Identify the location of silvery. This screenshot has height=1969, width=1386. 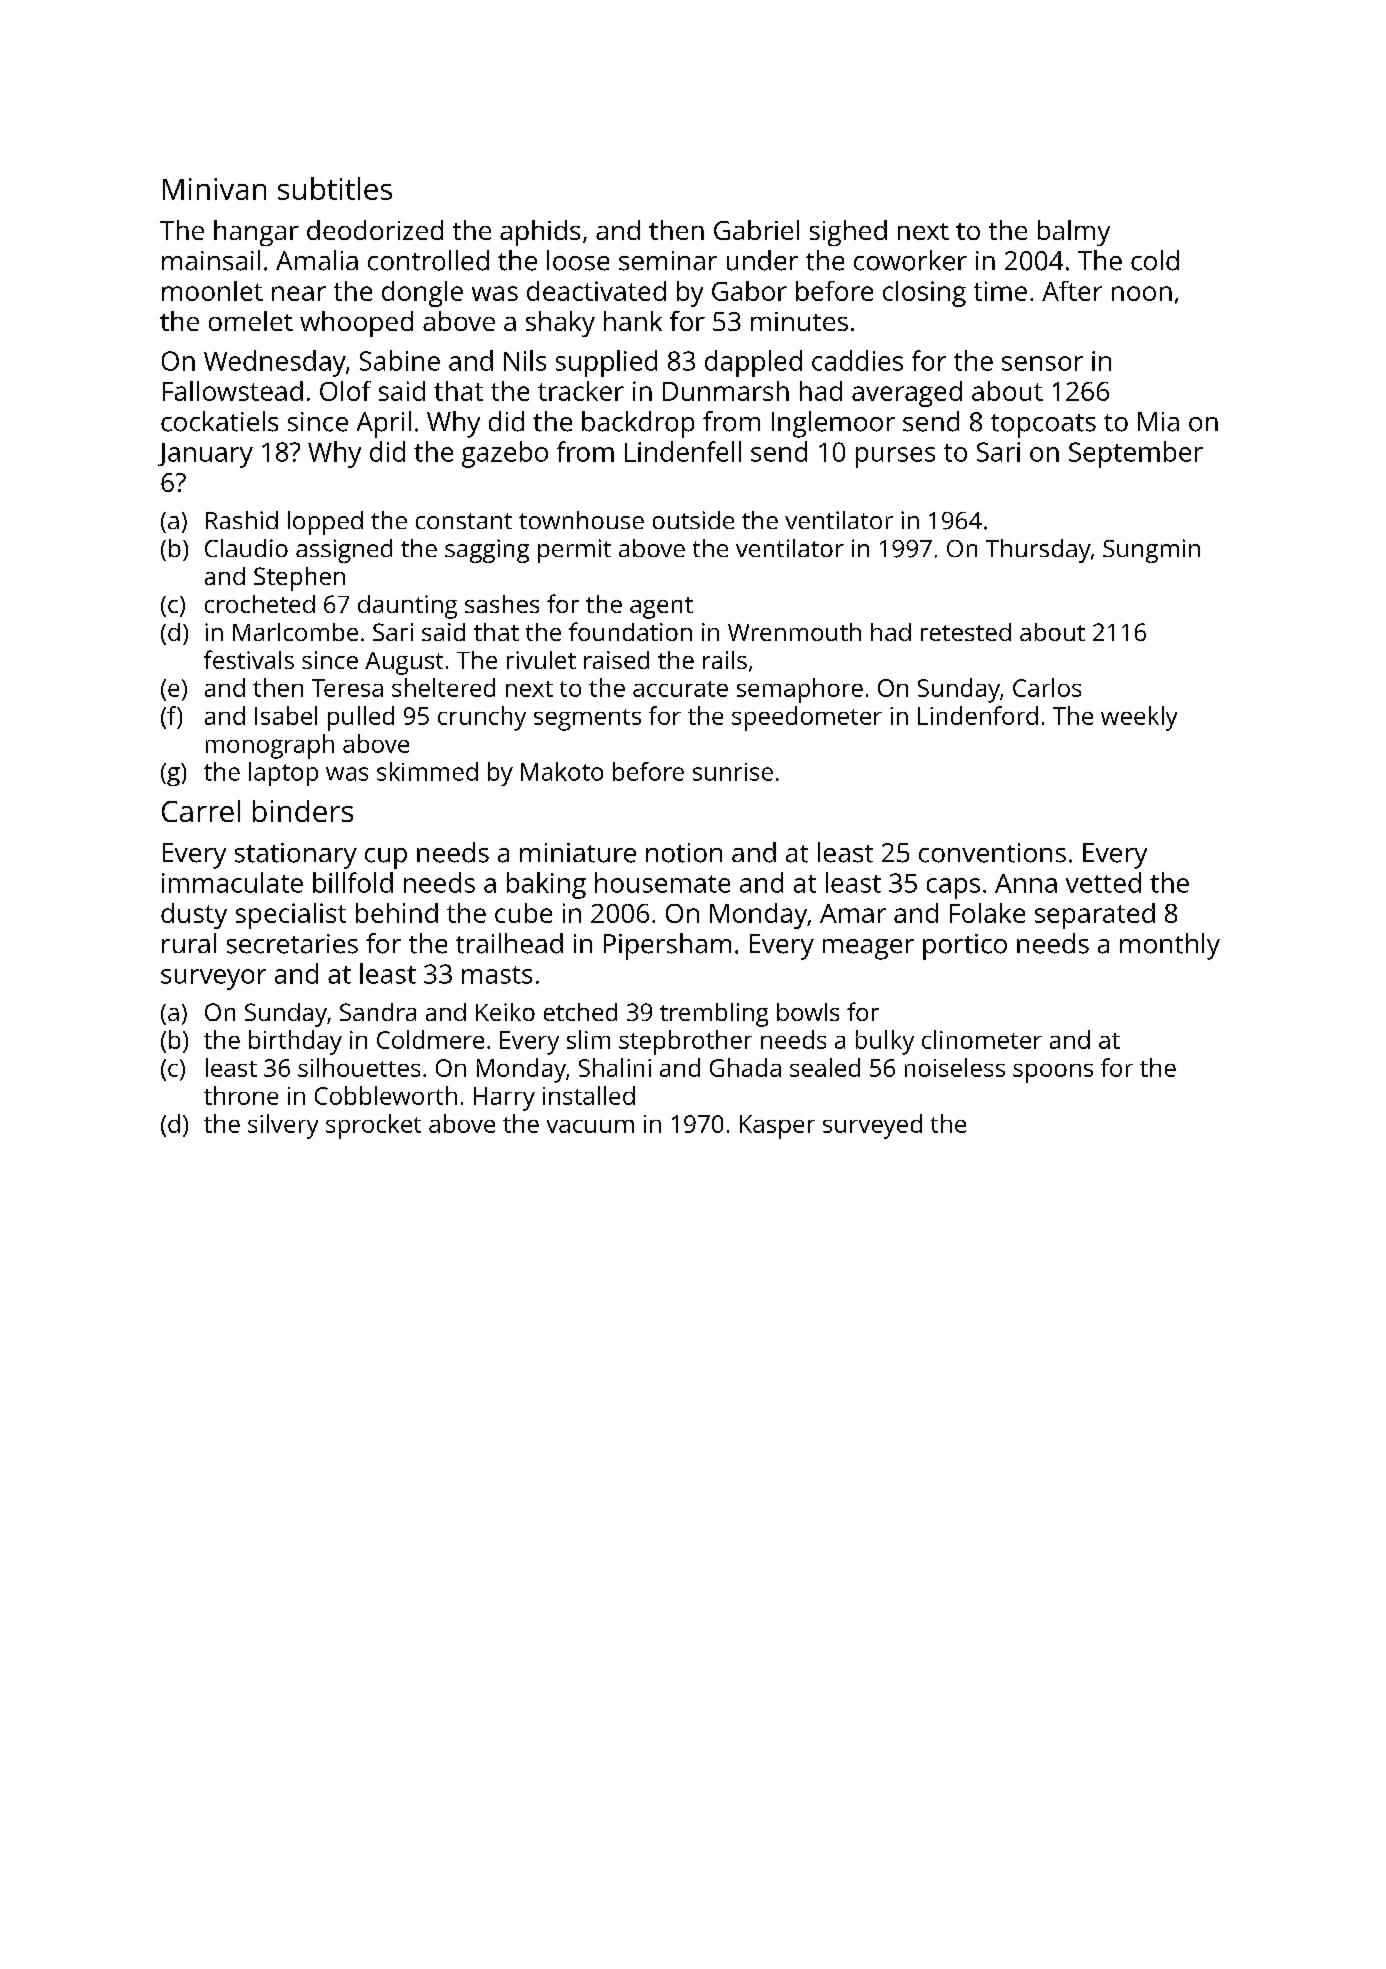
(283, 1126).
